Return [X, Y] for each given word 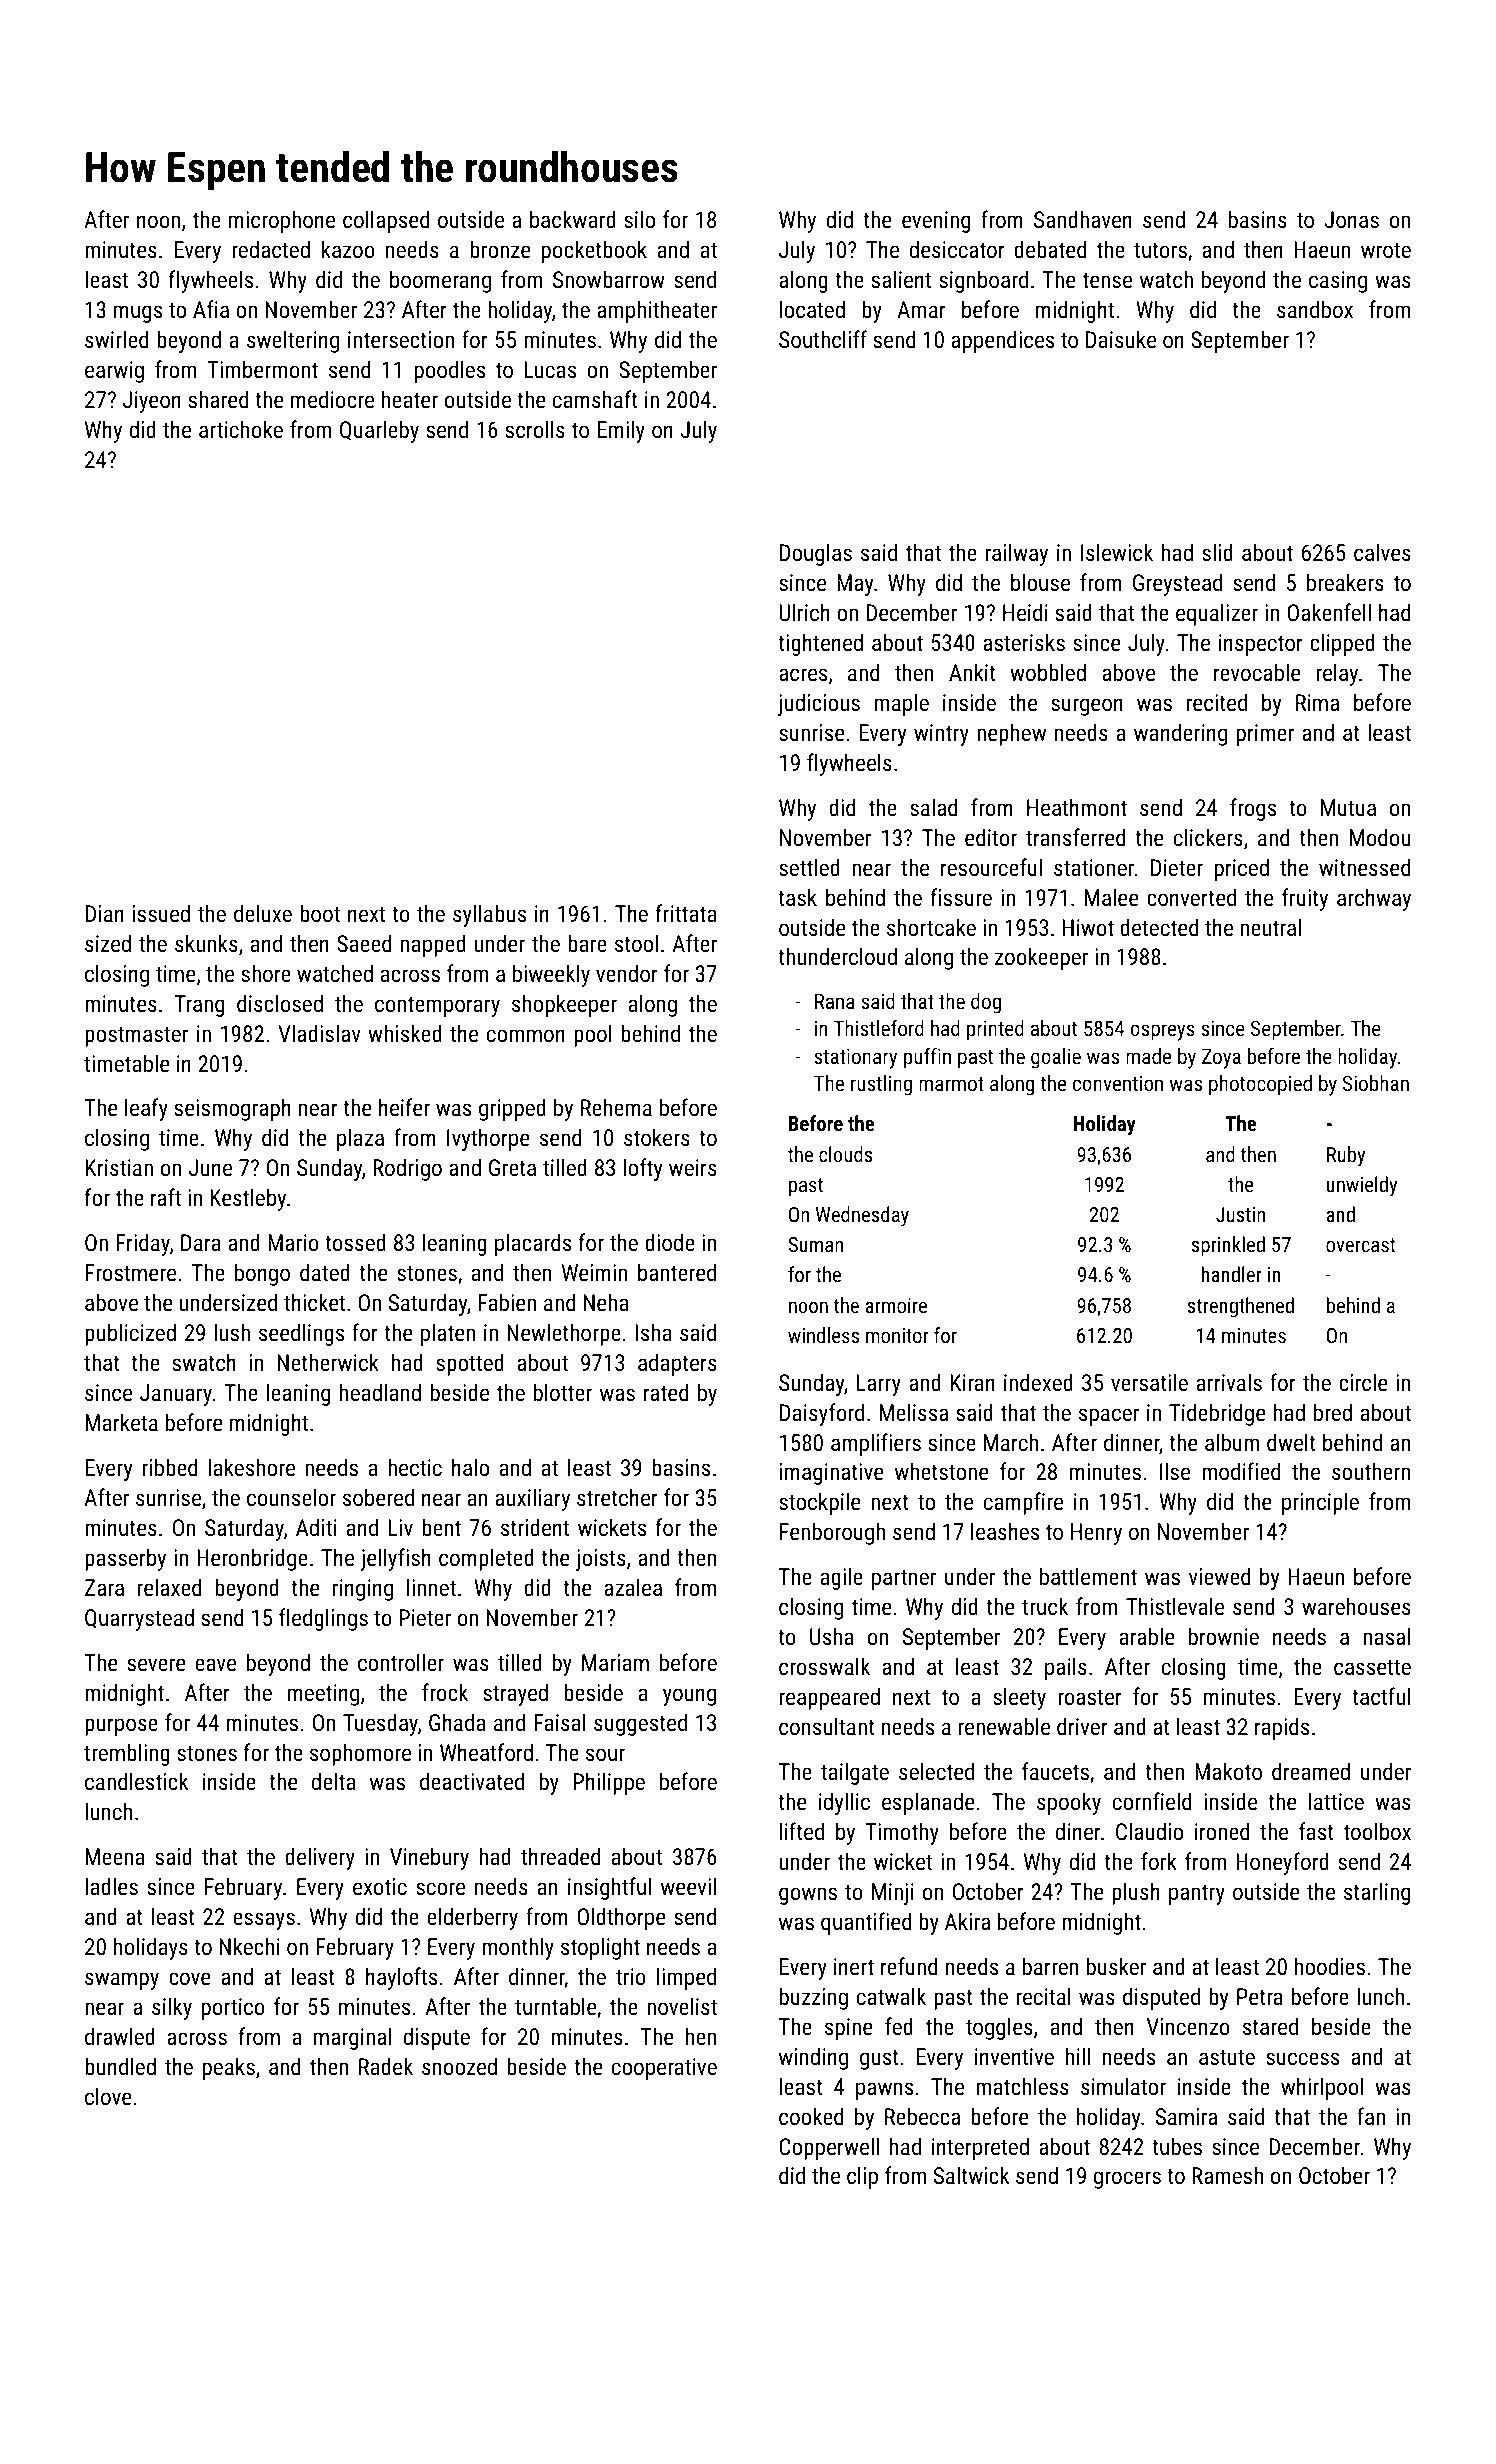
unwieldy [1362, 1186]
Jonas [1351, 219]
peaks [229, 2068]
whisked [405, 1033]
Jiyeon [152, 402]
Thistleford [879, 1028]
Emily [621, 431]
